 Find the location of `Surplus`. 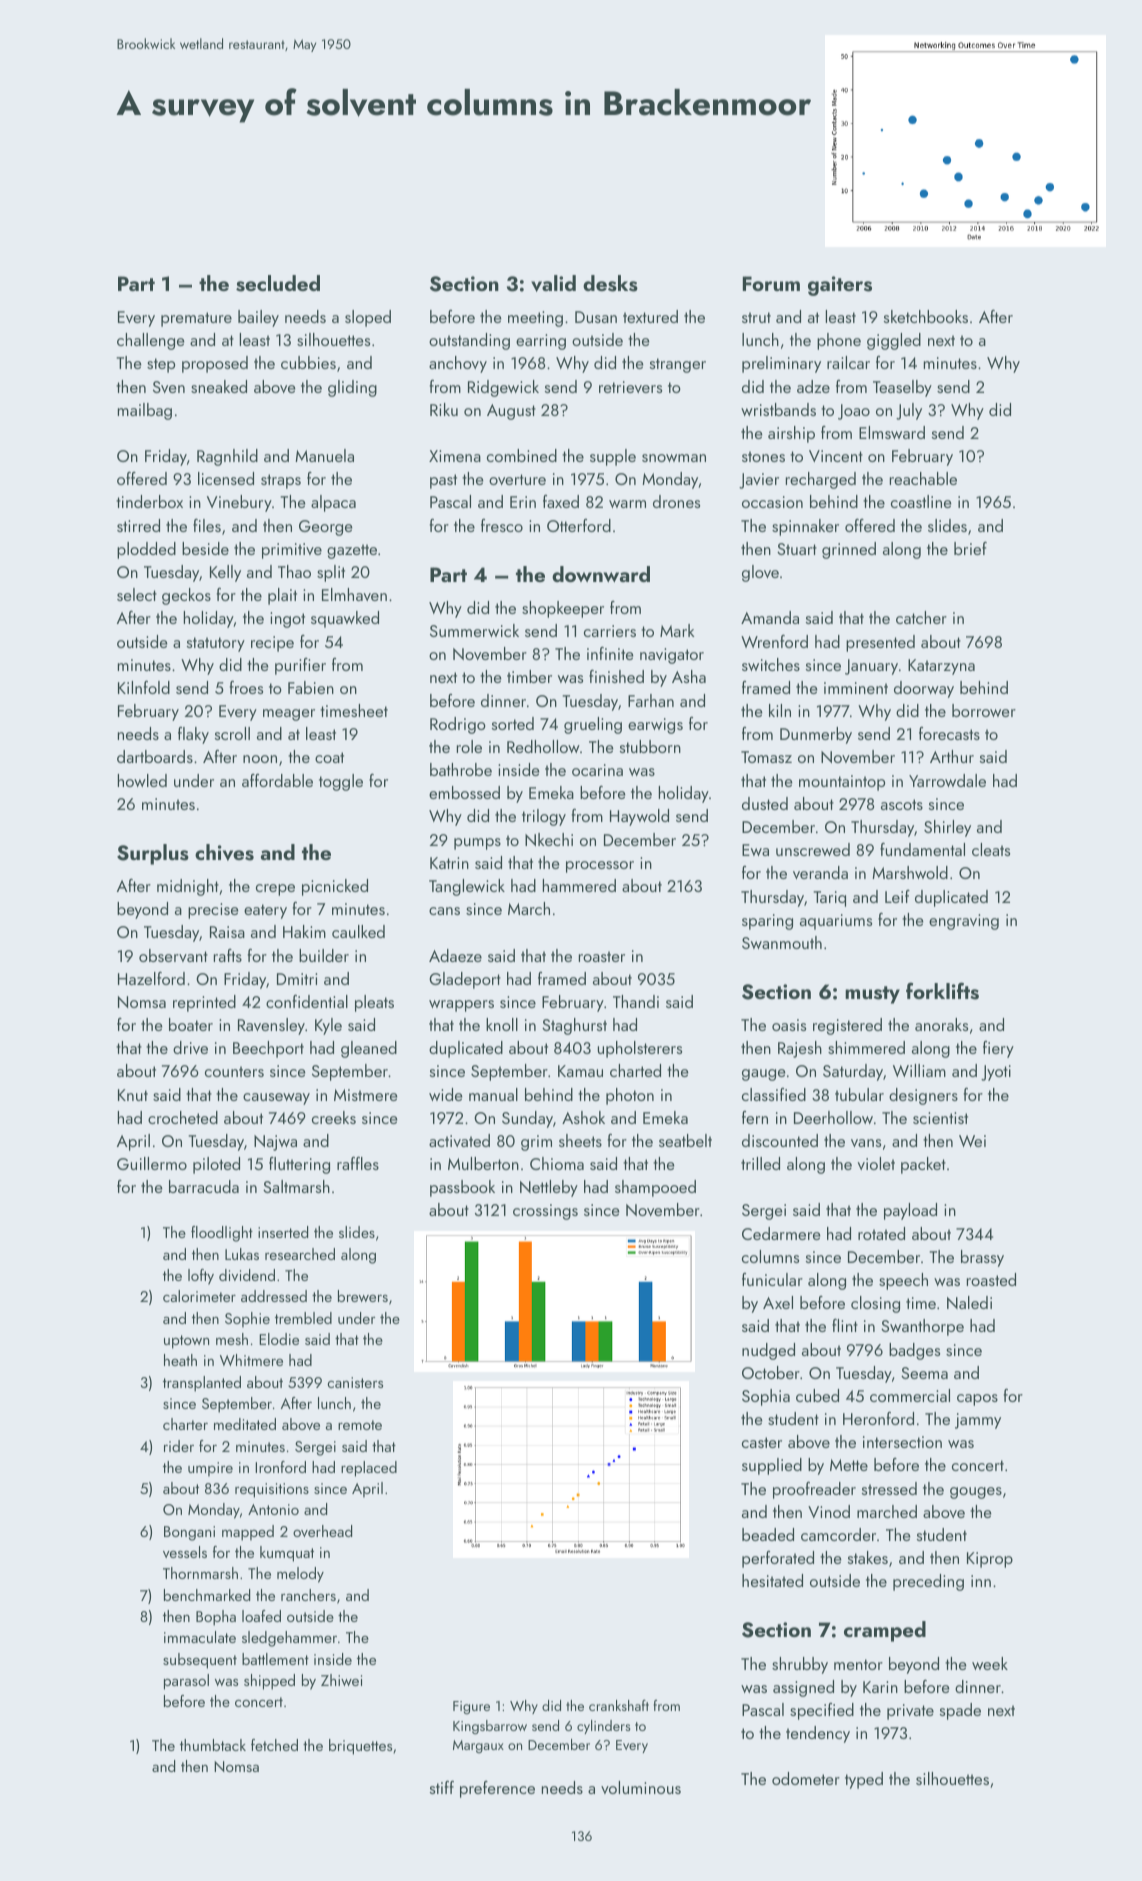

Surplus is located at coordinates (153, 854).
